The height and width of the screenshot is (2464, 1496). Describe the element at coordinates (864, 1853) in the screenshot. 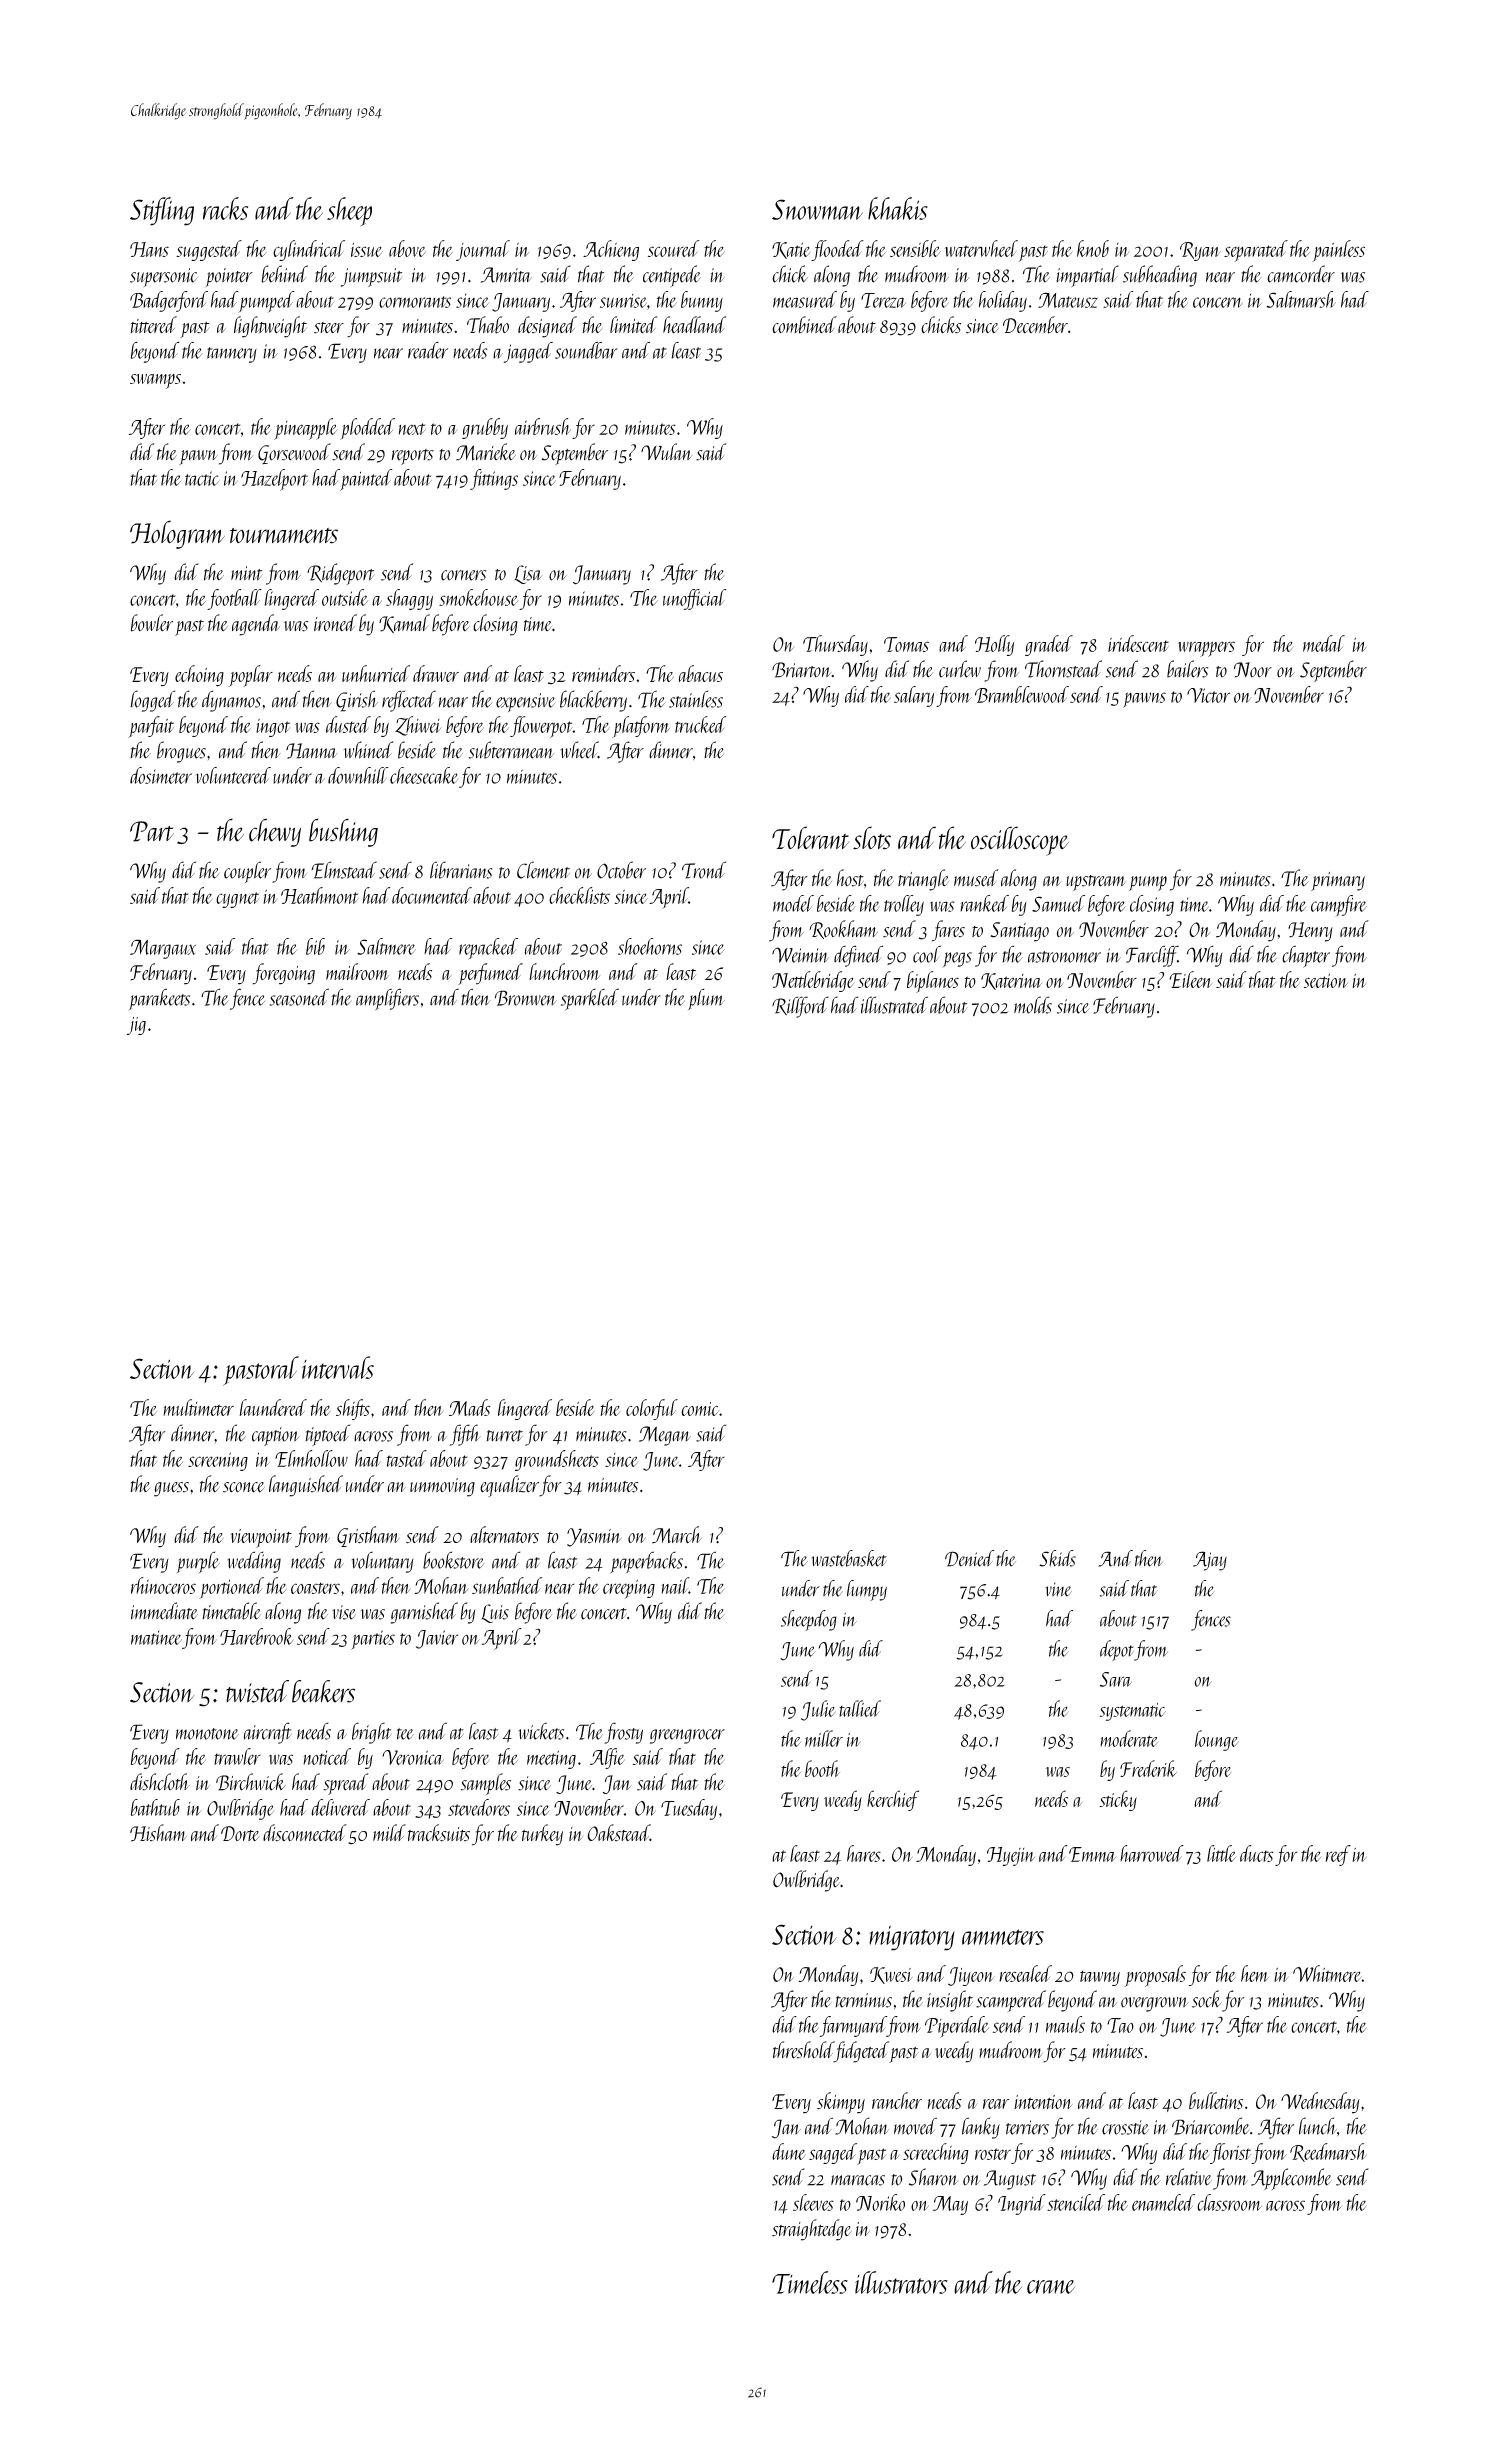

I see `hares` at that location.
